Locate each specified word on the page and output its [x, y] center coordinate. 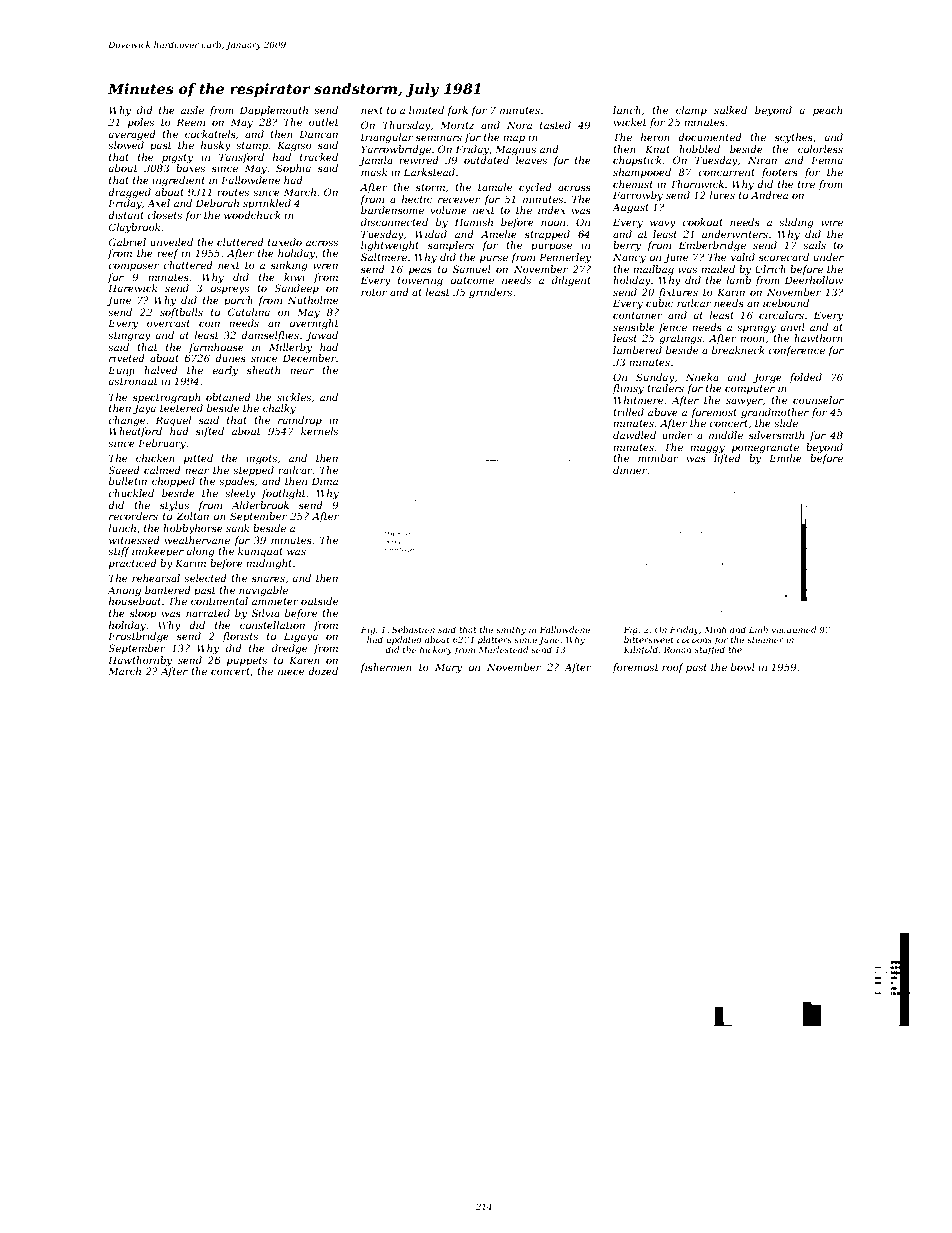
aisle [192, 110]
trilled [628, 412]
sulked [730, 110]
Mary [448, 668]
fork [457, 111]
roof [673, 668]
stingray [129, 337]
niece [291, 671]
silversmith [776, 435]
